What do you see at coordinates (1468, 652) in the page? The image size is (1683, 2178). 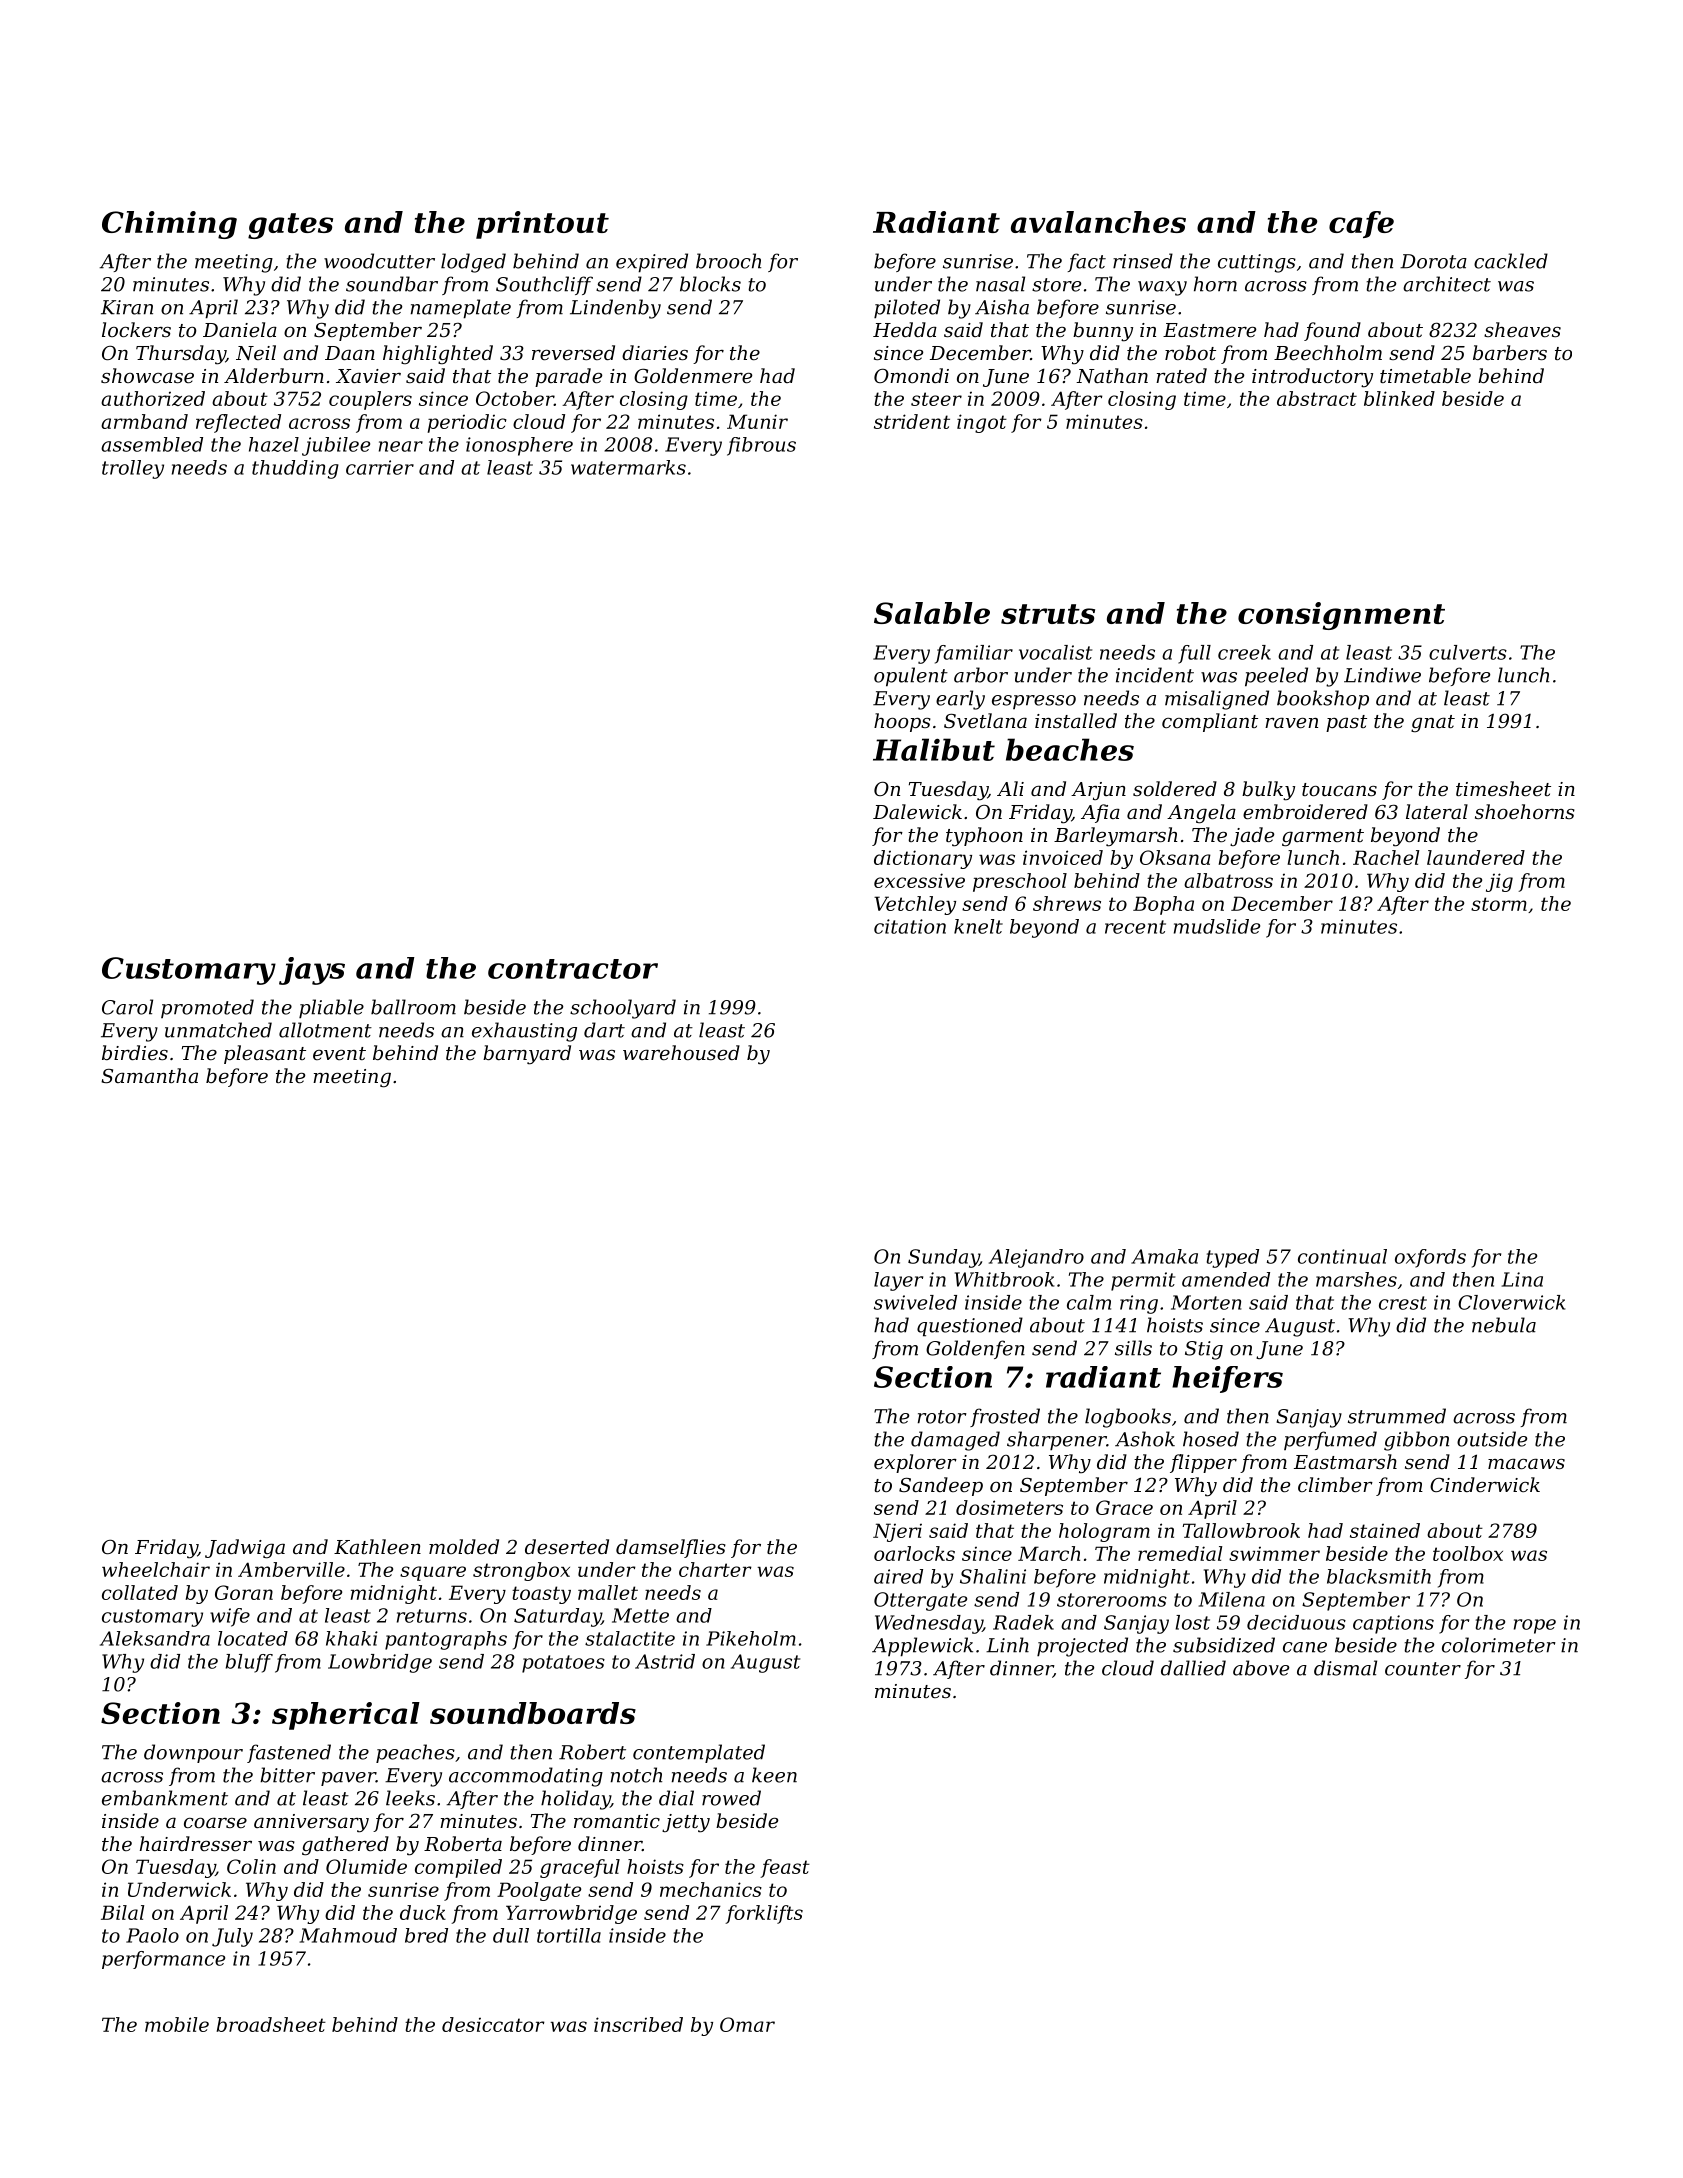 I see `culverts` at bounding box center [1468, 652].
